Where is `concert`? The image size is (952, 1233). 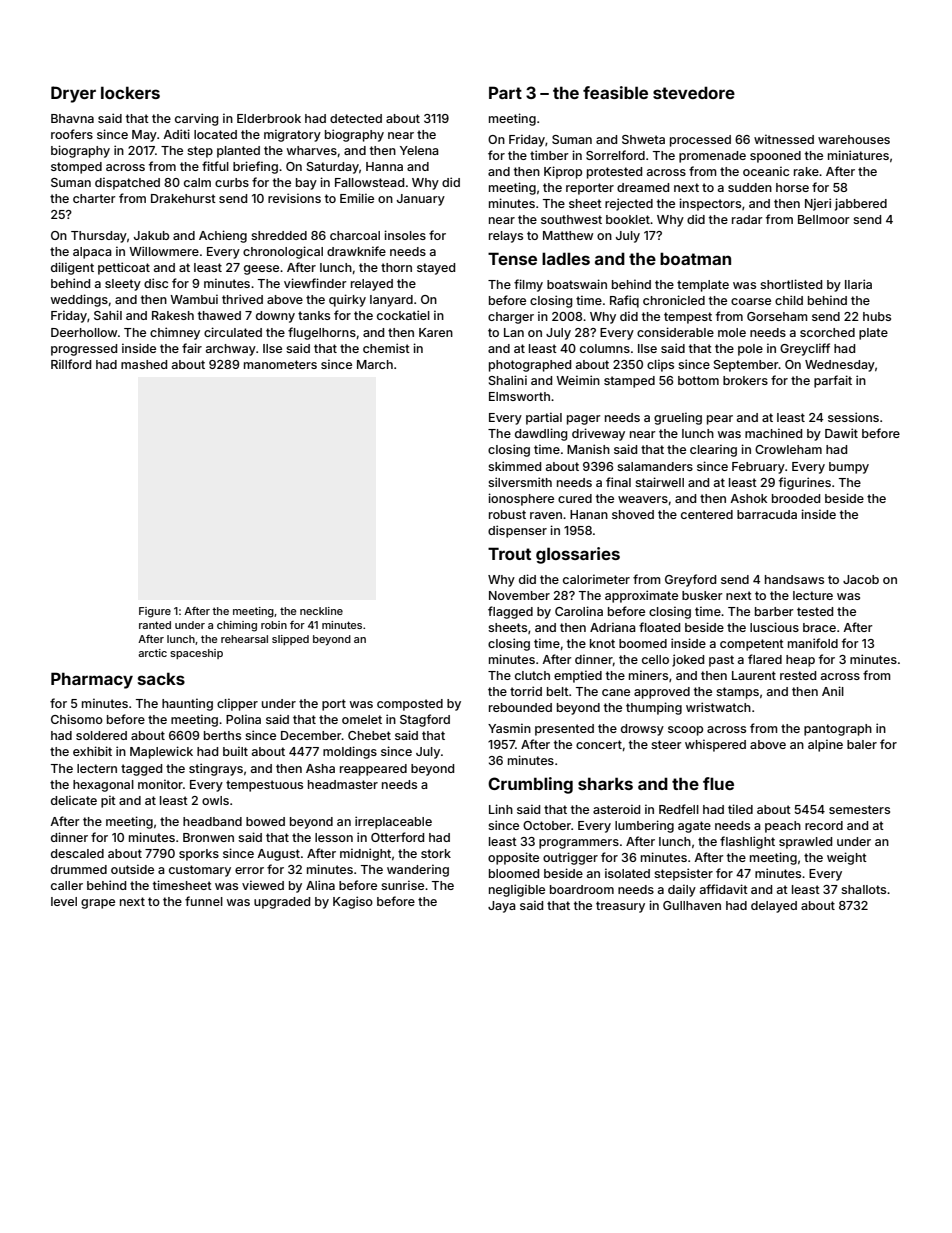 concert is located at coordinates (599, 744).
